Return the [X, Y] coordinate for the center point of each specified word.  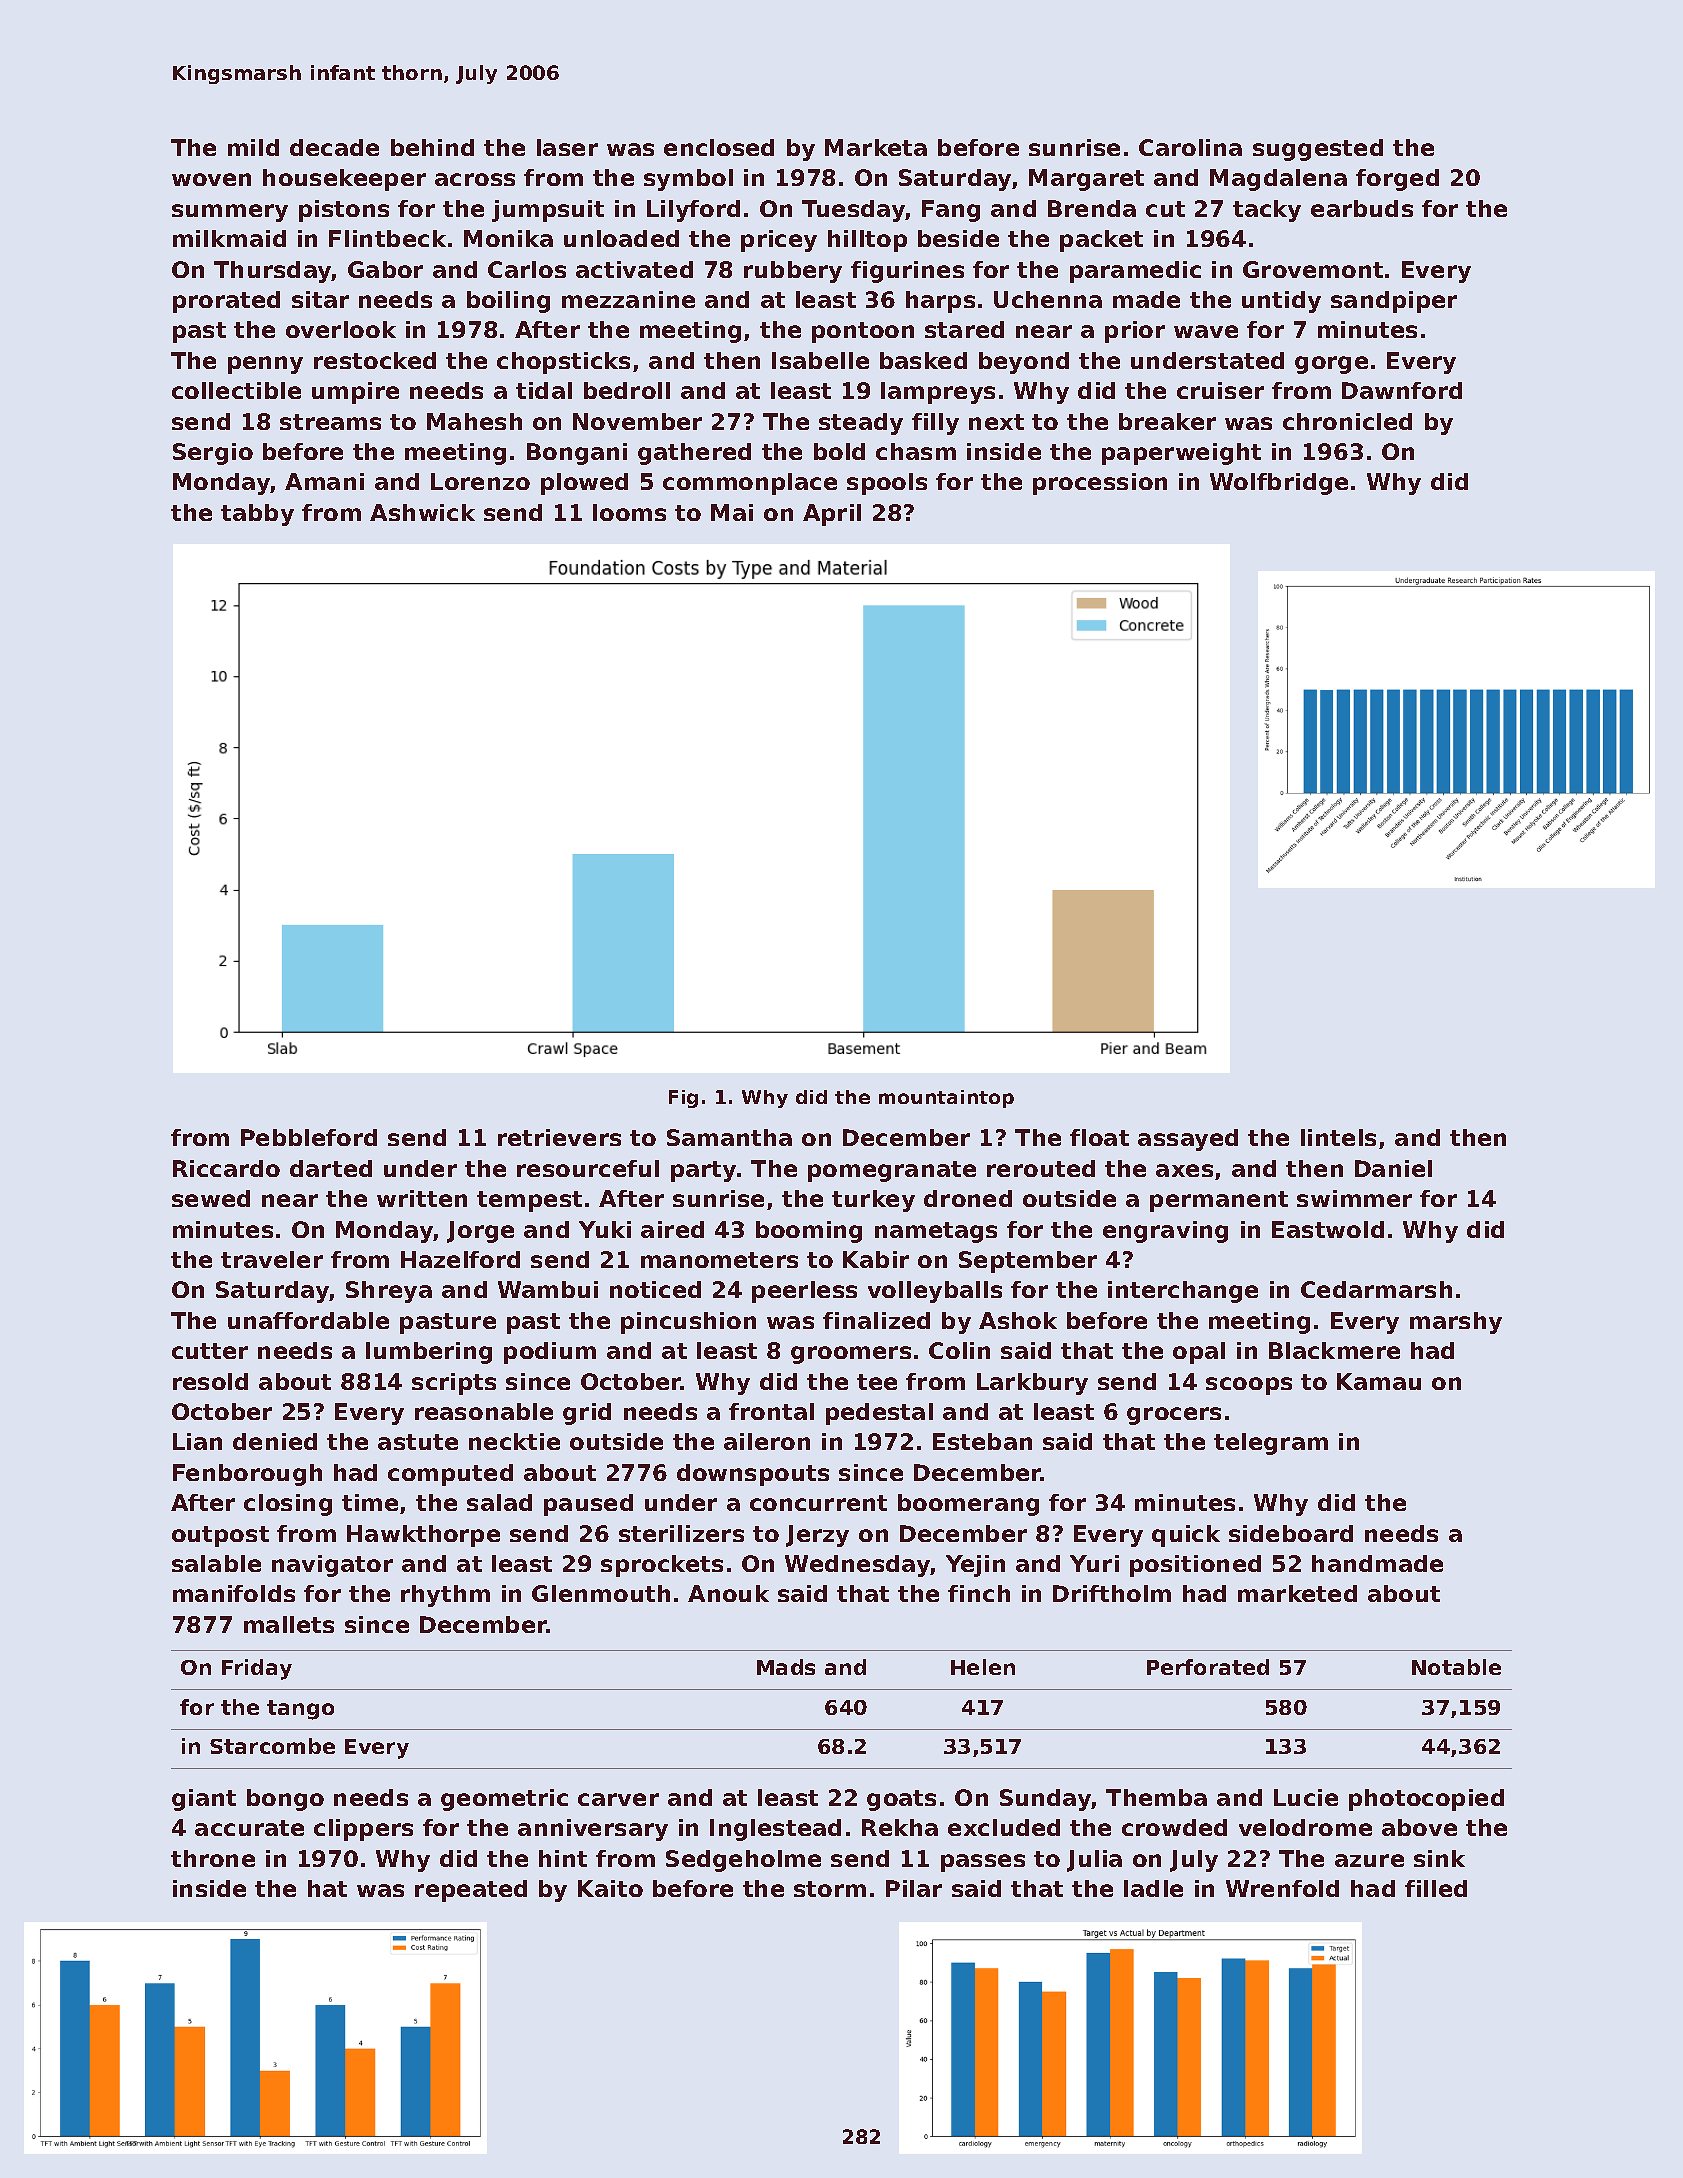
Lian [197, 1441]
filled [1436, 1888]
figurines [907, 272]
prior [1135, 332]
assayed [1188, 1140]
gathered [694, 454]
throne [213, 1858]
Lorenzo [480, 481]
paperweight [1181, 454]
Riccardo [226, 1168]
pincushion [688, 1323]
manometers [719, 1260]
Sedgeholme [743, 1861]
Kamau [1379, 1381]
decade [334, 147]
